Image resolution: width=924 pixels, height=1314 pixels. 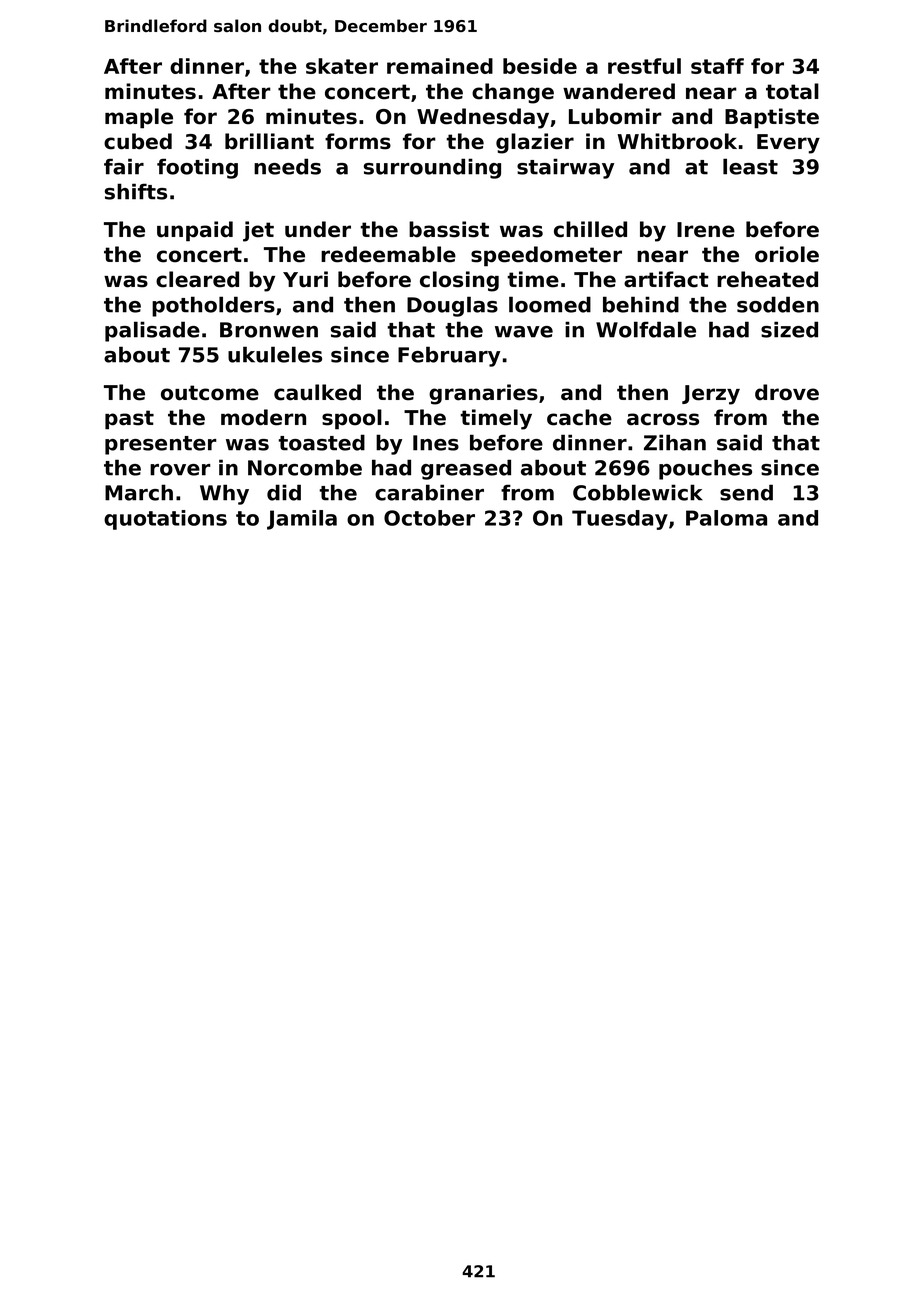 I want to click on artifact, so click(x=666, y=279).
